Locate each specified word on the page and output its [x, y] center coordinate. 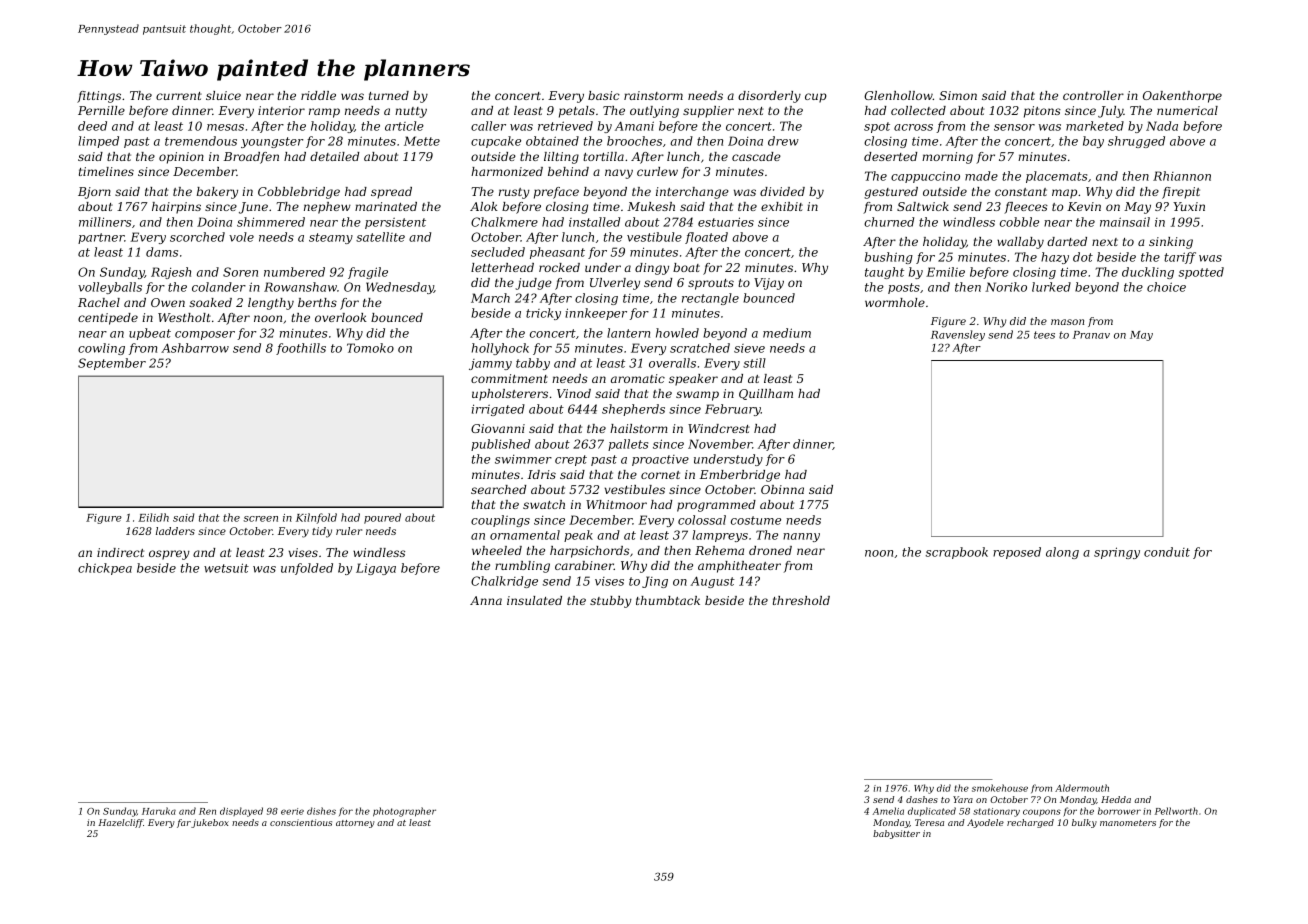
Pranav [1091, 335]
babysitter [896, 834]
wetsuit [226, 568]
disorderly [769, 97]
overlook [341, 317]
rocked [559, 267]
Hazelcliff [120, 823]
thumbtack [668, 600]
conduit [1167, 552]
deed [92, 126]
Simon [958, 95]
